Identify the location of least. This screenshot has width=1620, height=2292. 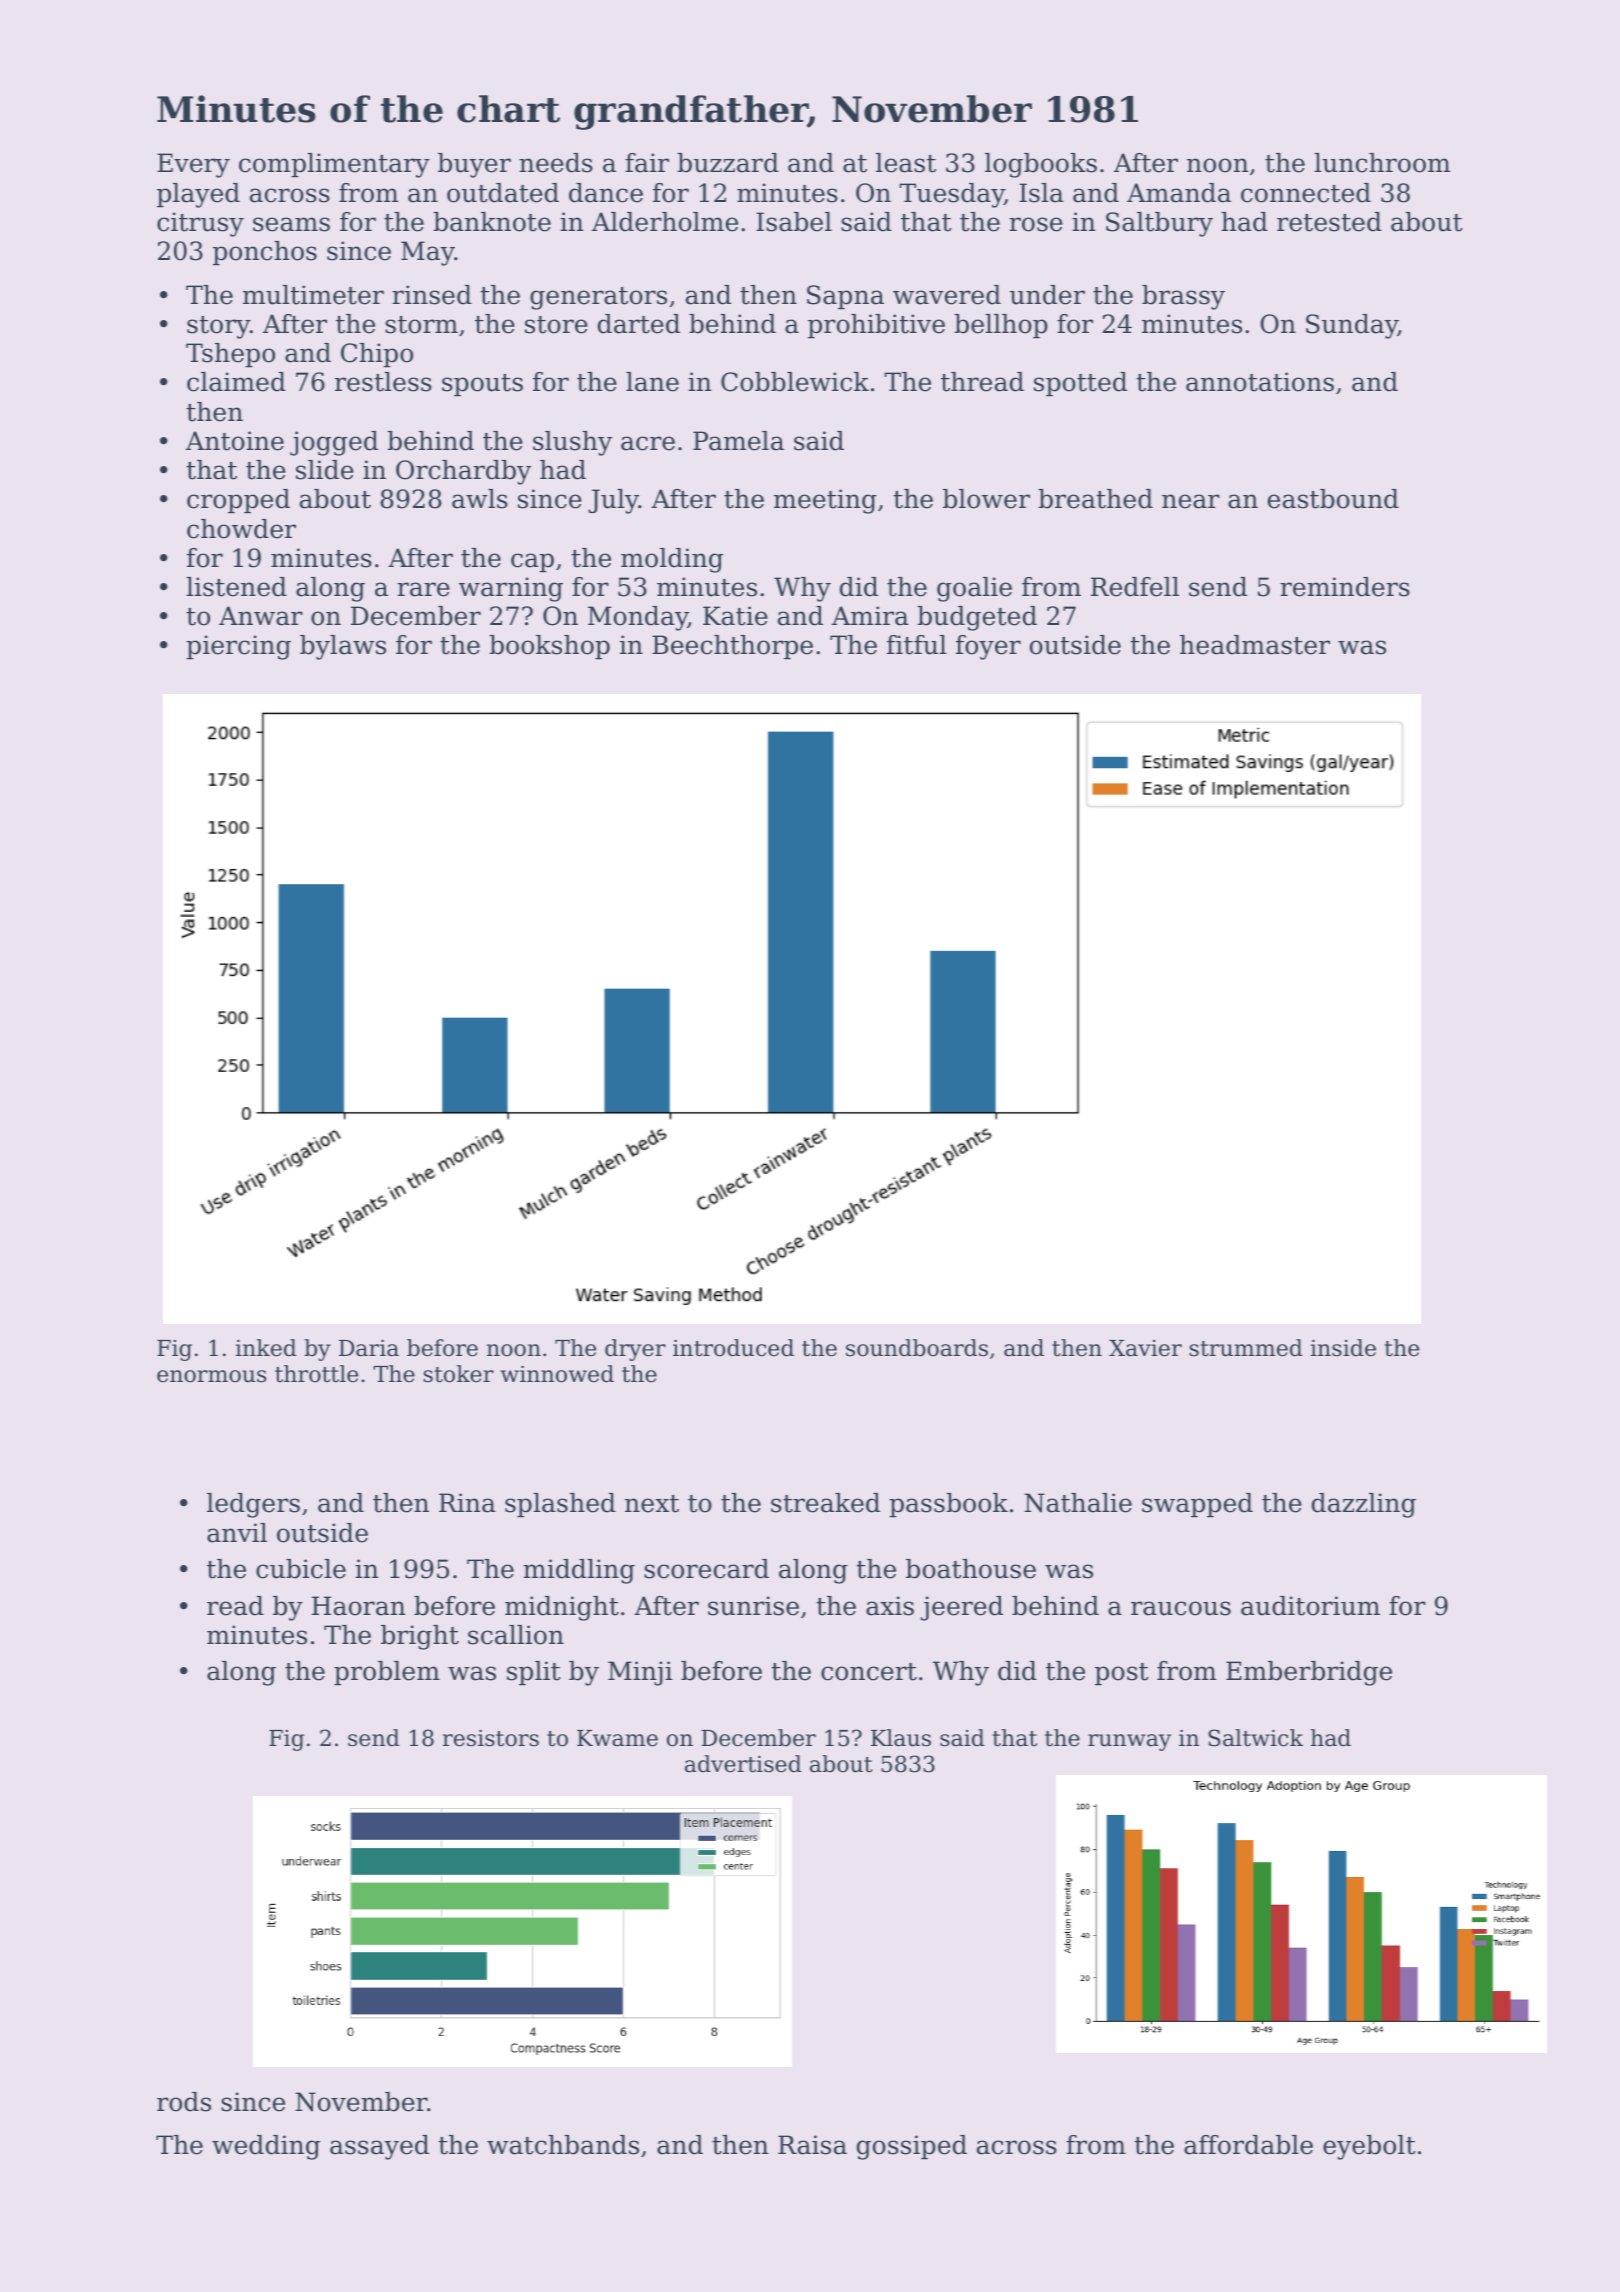
(906, 163).
